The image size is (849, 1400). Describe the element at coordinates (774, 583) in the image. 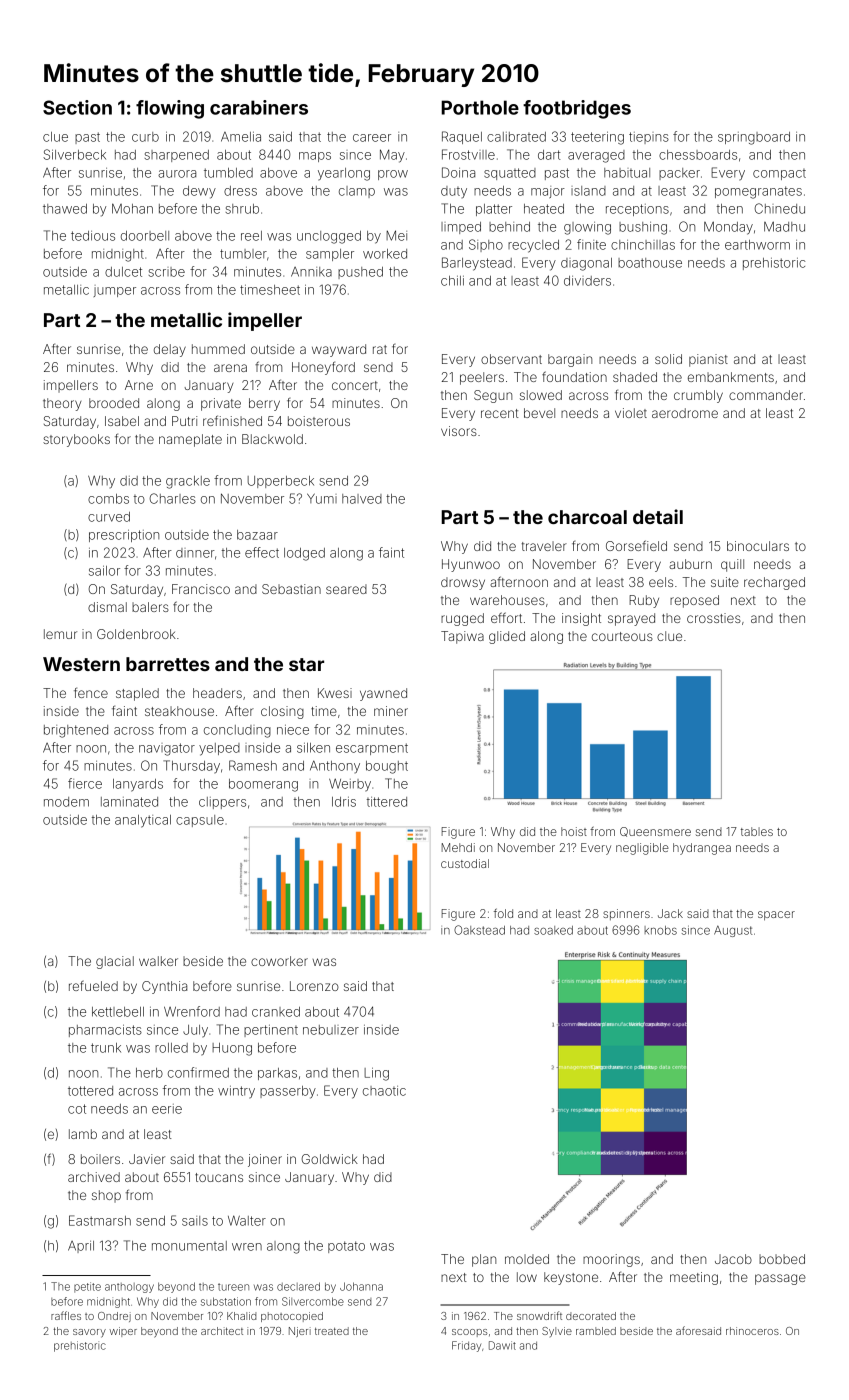

I see `recharged` at that location.
